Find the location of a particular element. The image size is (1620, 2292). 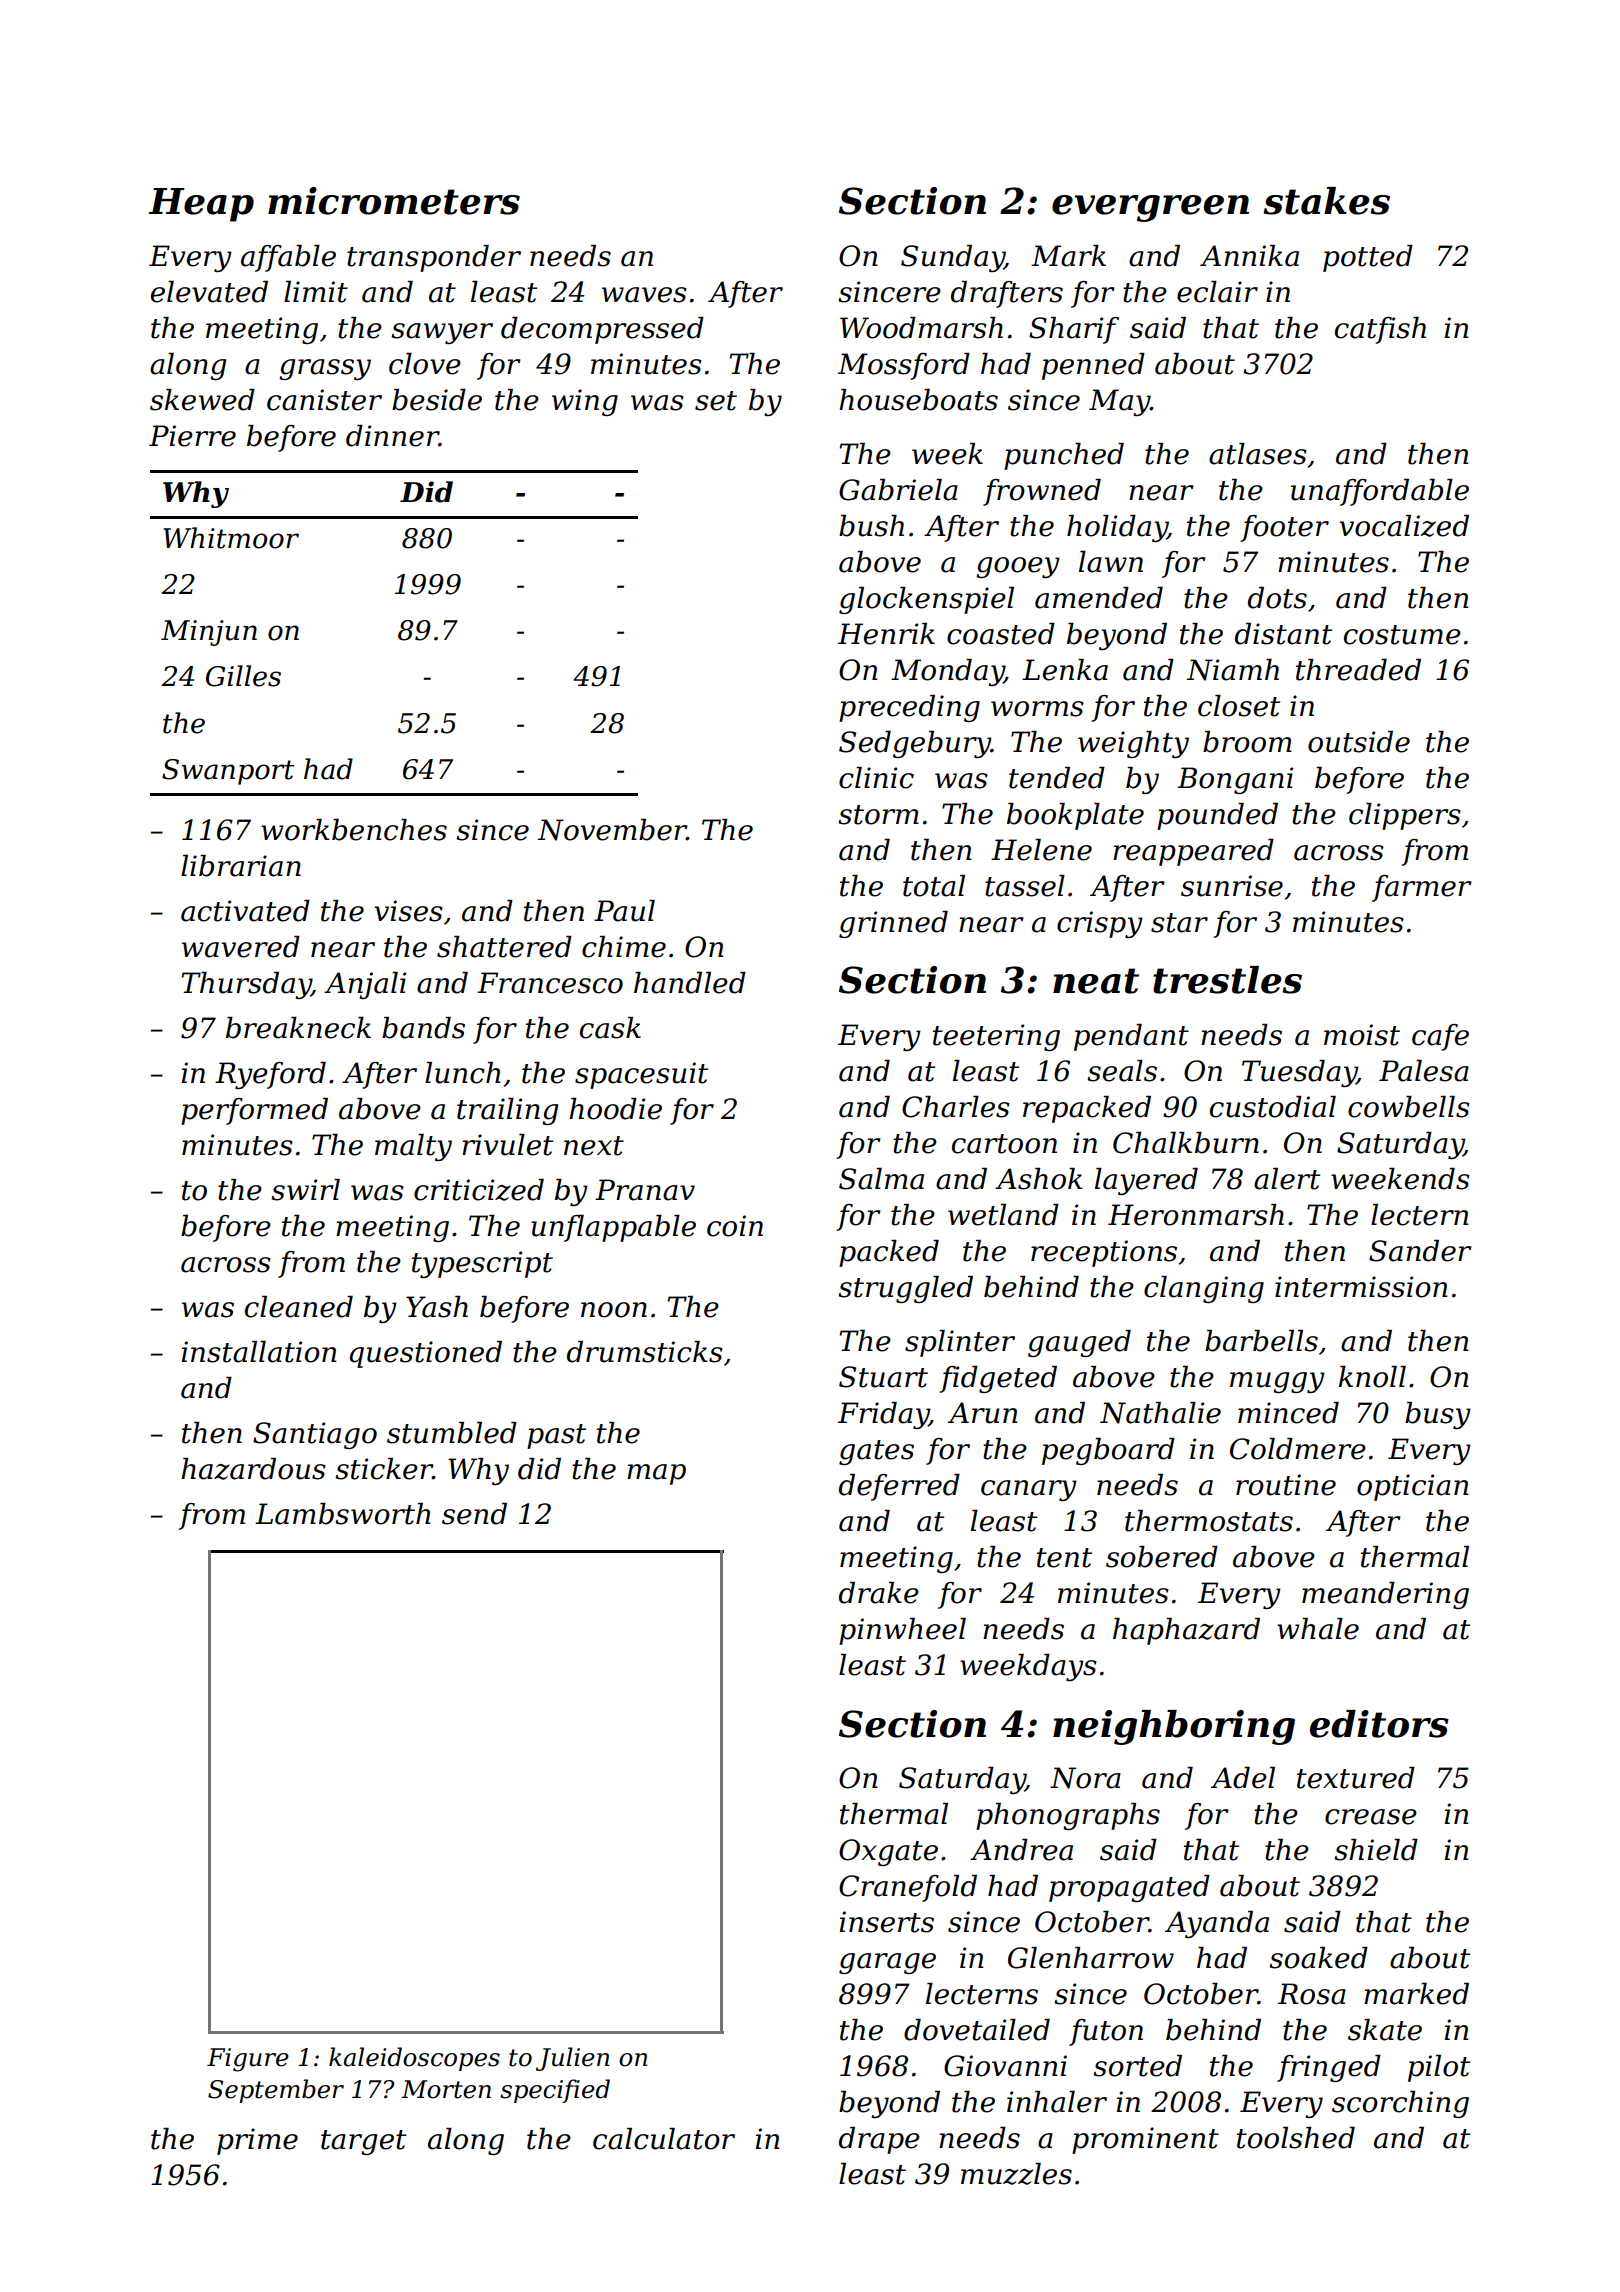

lawn is located at coordinates (1111, 562).
